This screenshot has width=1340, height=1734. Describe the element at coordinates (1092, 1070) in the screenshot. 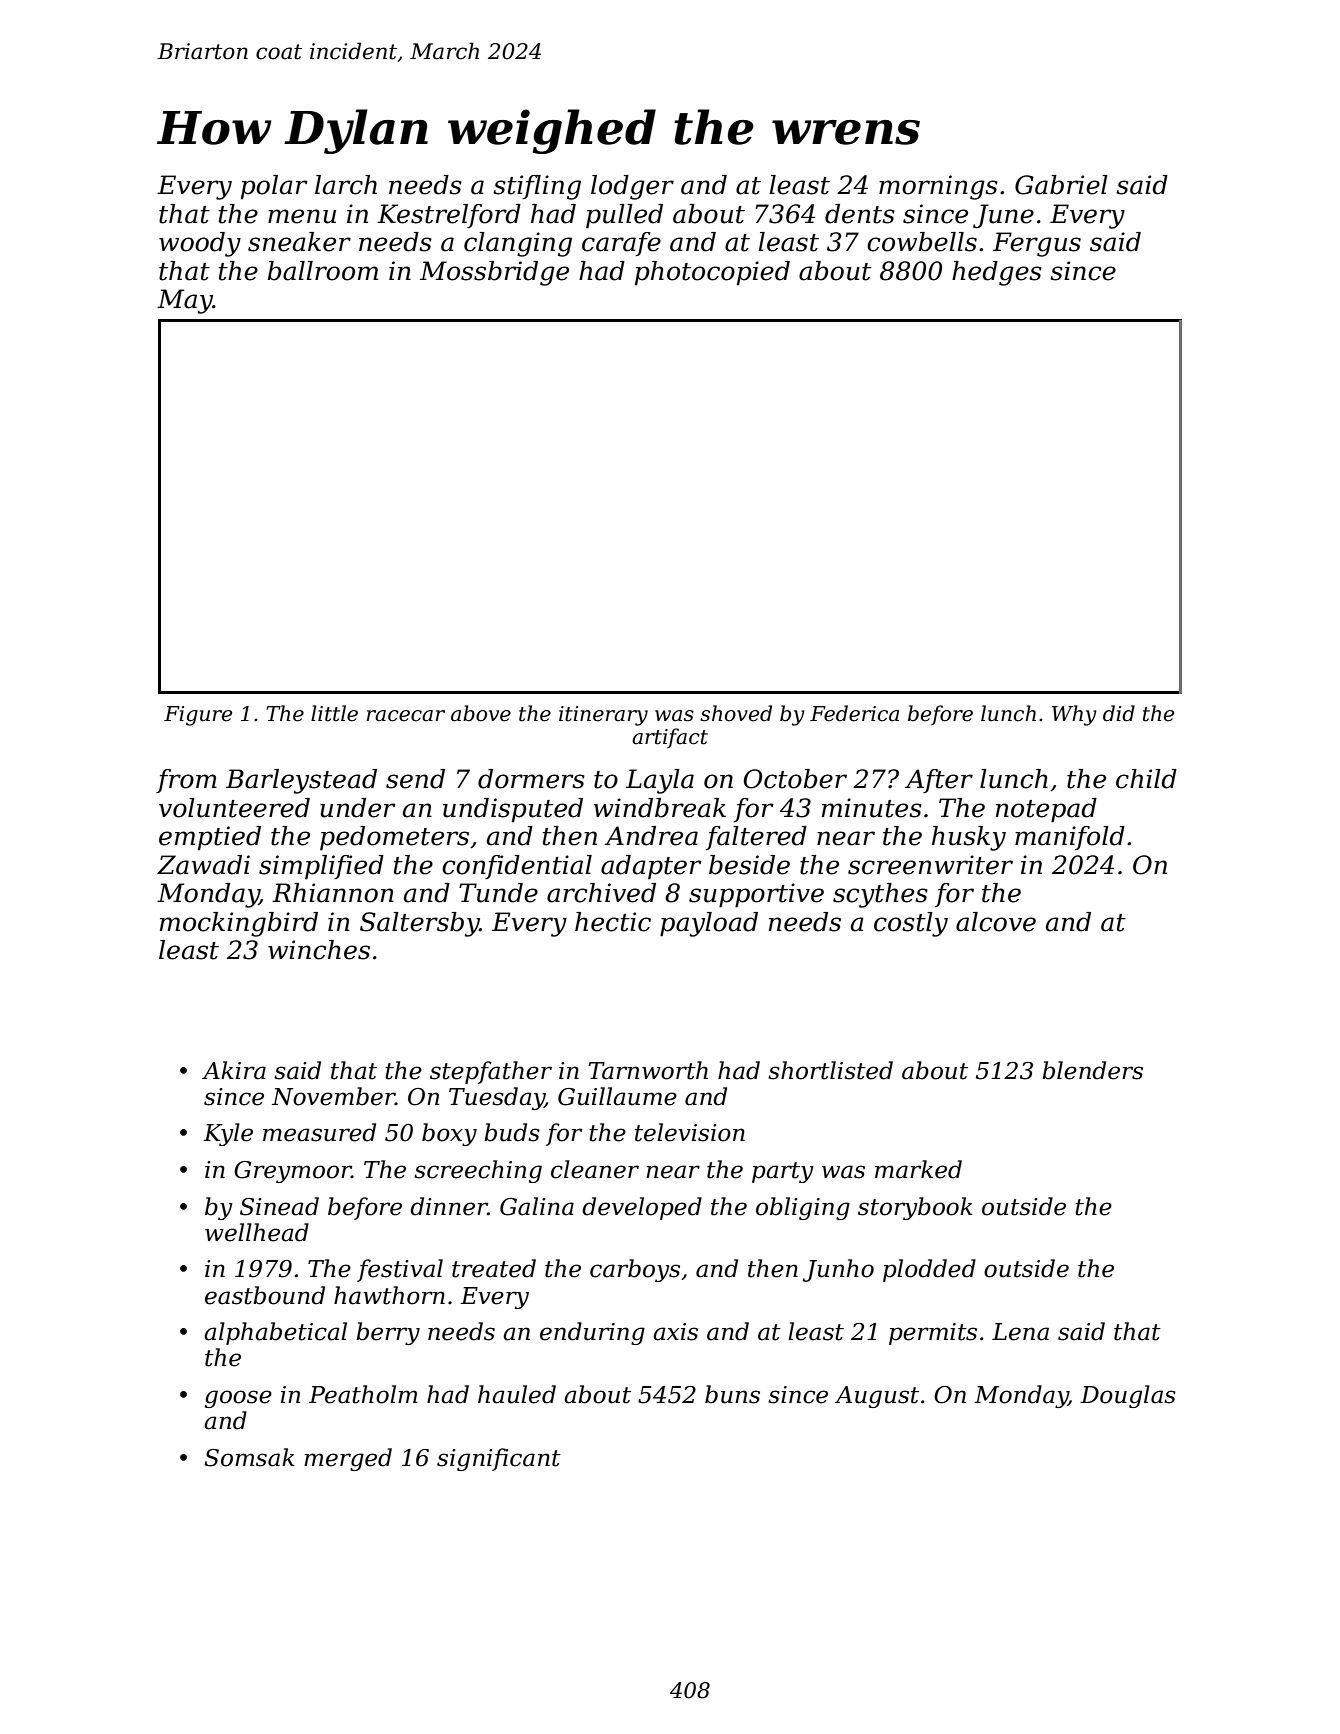

I see `blenders` at that location.
